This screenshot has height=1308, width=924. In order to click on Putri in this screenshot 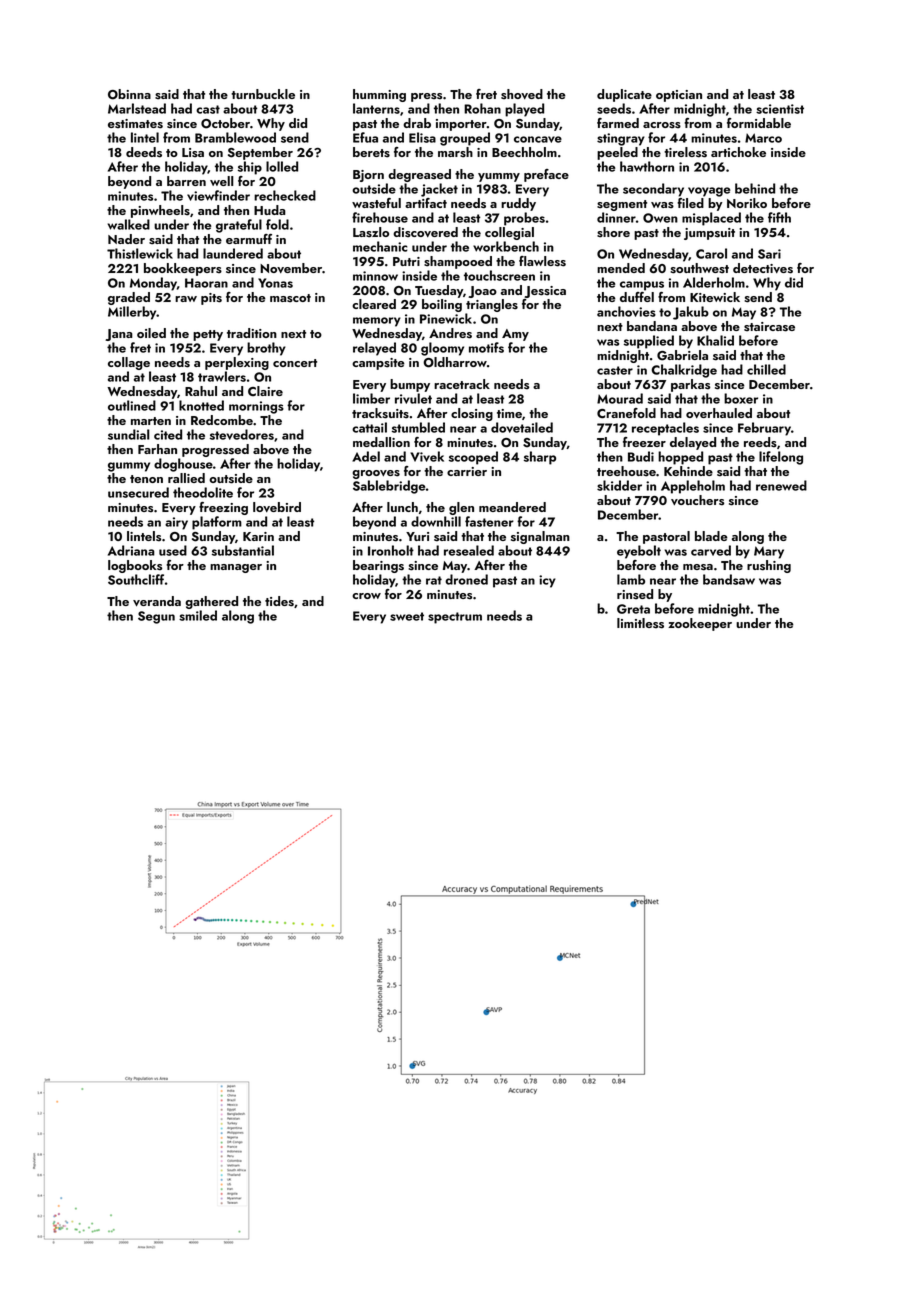, I will do `click(406, 261)`.
